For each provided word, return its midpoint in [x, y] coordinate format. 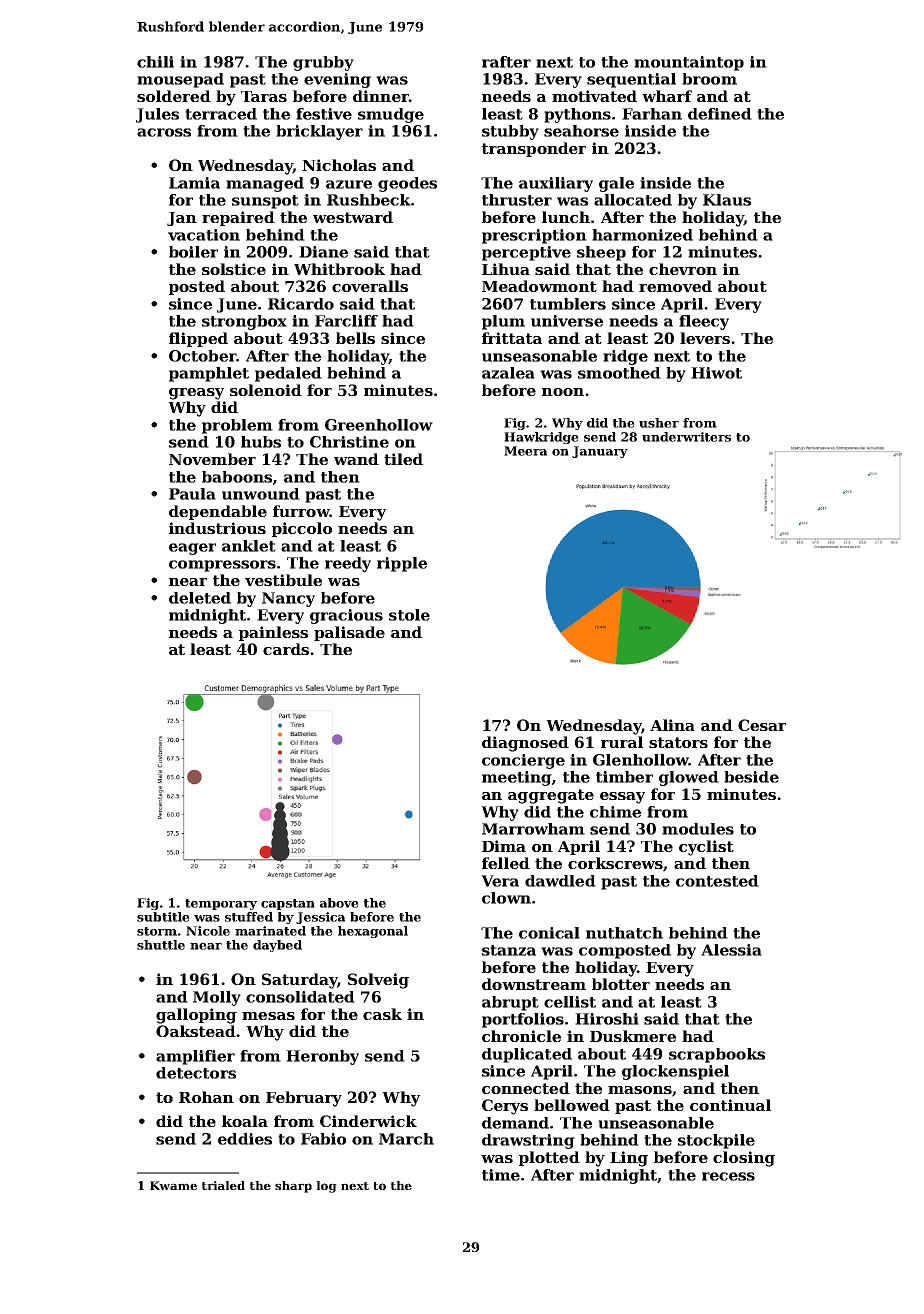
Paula [192, 494]
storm [157, 931]
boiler [193, 252]
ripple [402, 564]
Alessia [731, 950]
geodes [407, 184]
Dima [504, 846]
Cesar [762, 725]
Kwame [173, 1185]
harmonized [642, 235]
